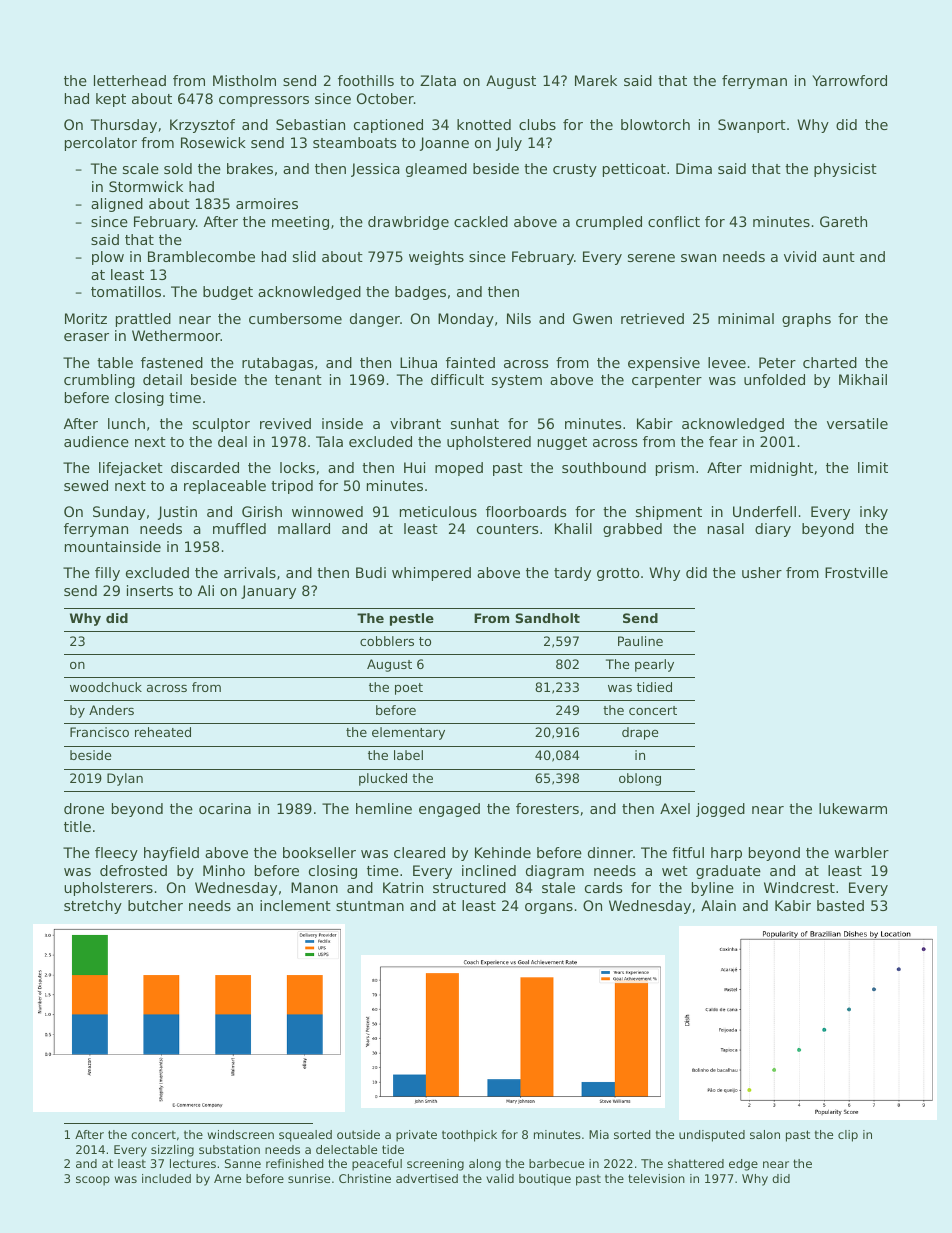 The image size is (952, 1233). What do you see at coordinates (863, 379) in the document?
I see `Mikhail` at bounding box center [863, 379].
